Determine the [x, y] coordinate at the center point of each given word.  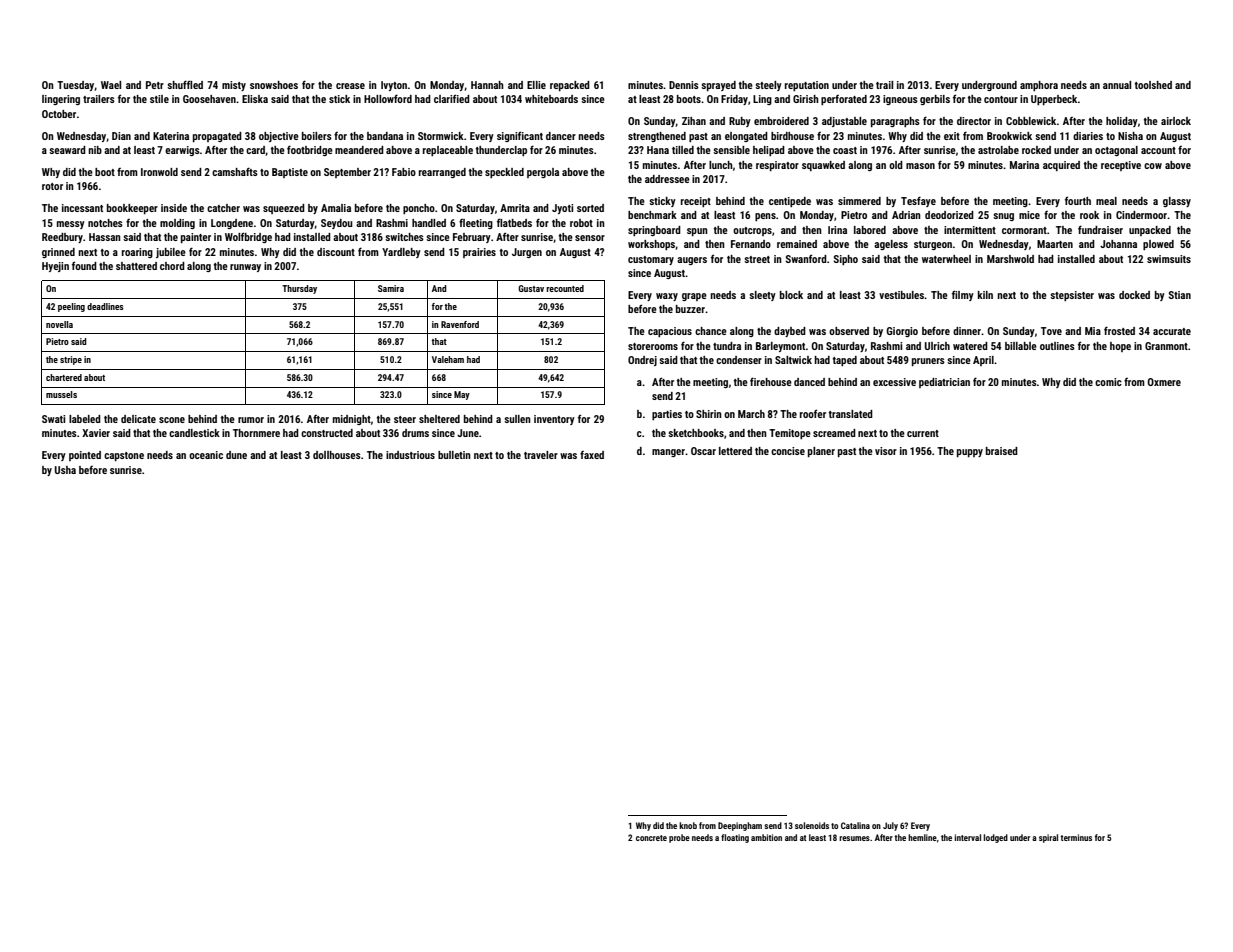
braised [1002, 451]
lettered [735, 451]
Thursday [299, 289]
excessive [894, 382]
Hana [658, 150]
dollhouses [337, 455]
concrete [651, 838]
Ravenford [460, 324]
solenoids [812, 825]
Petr [155, 85]
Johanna [1118, 244]
